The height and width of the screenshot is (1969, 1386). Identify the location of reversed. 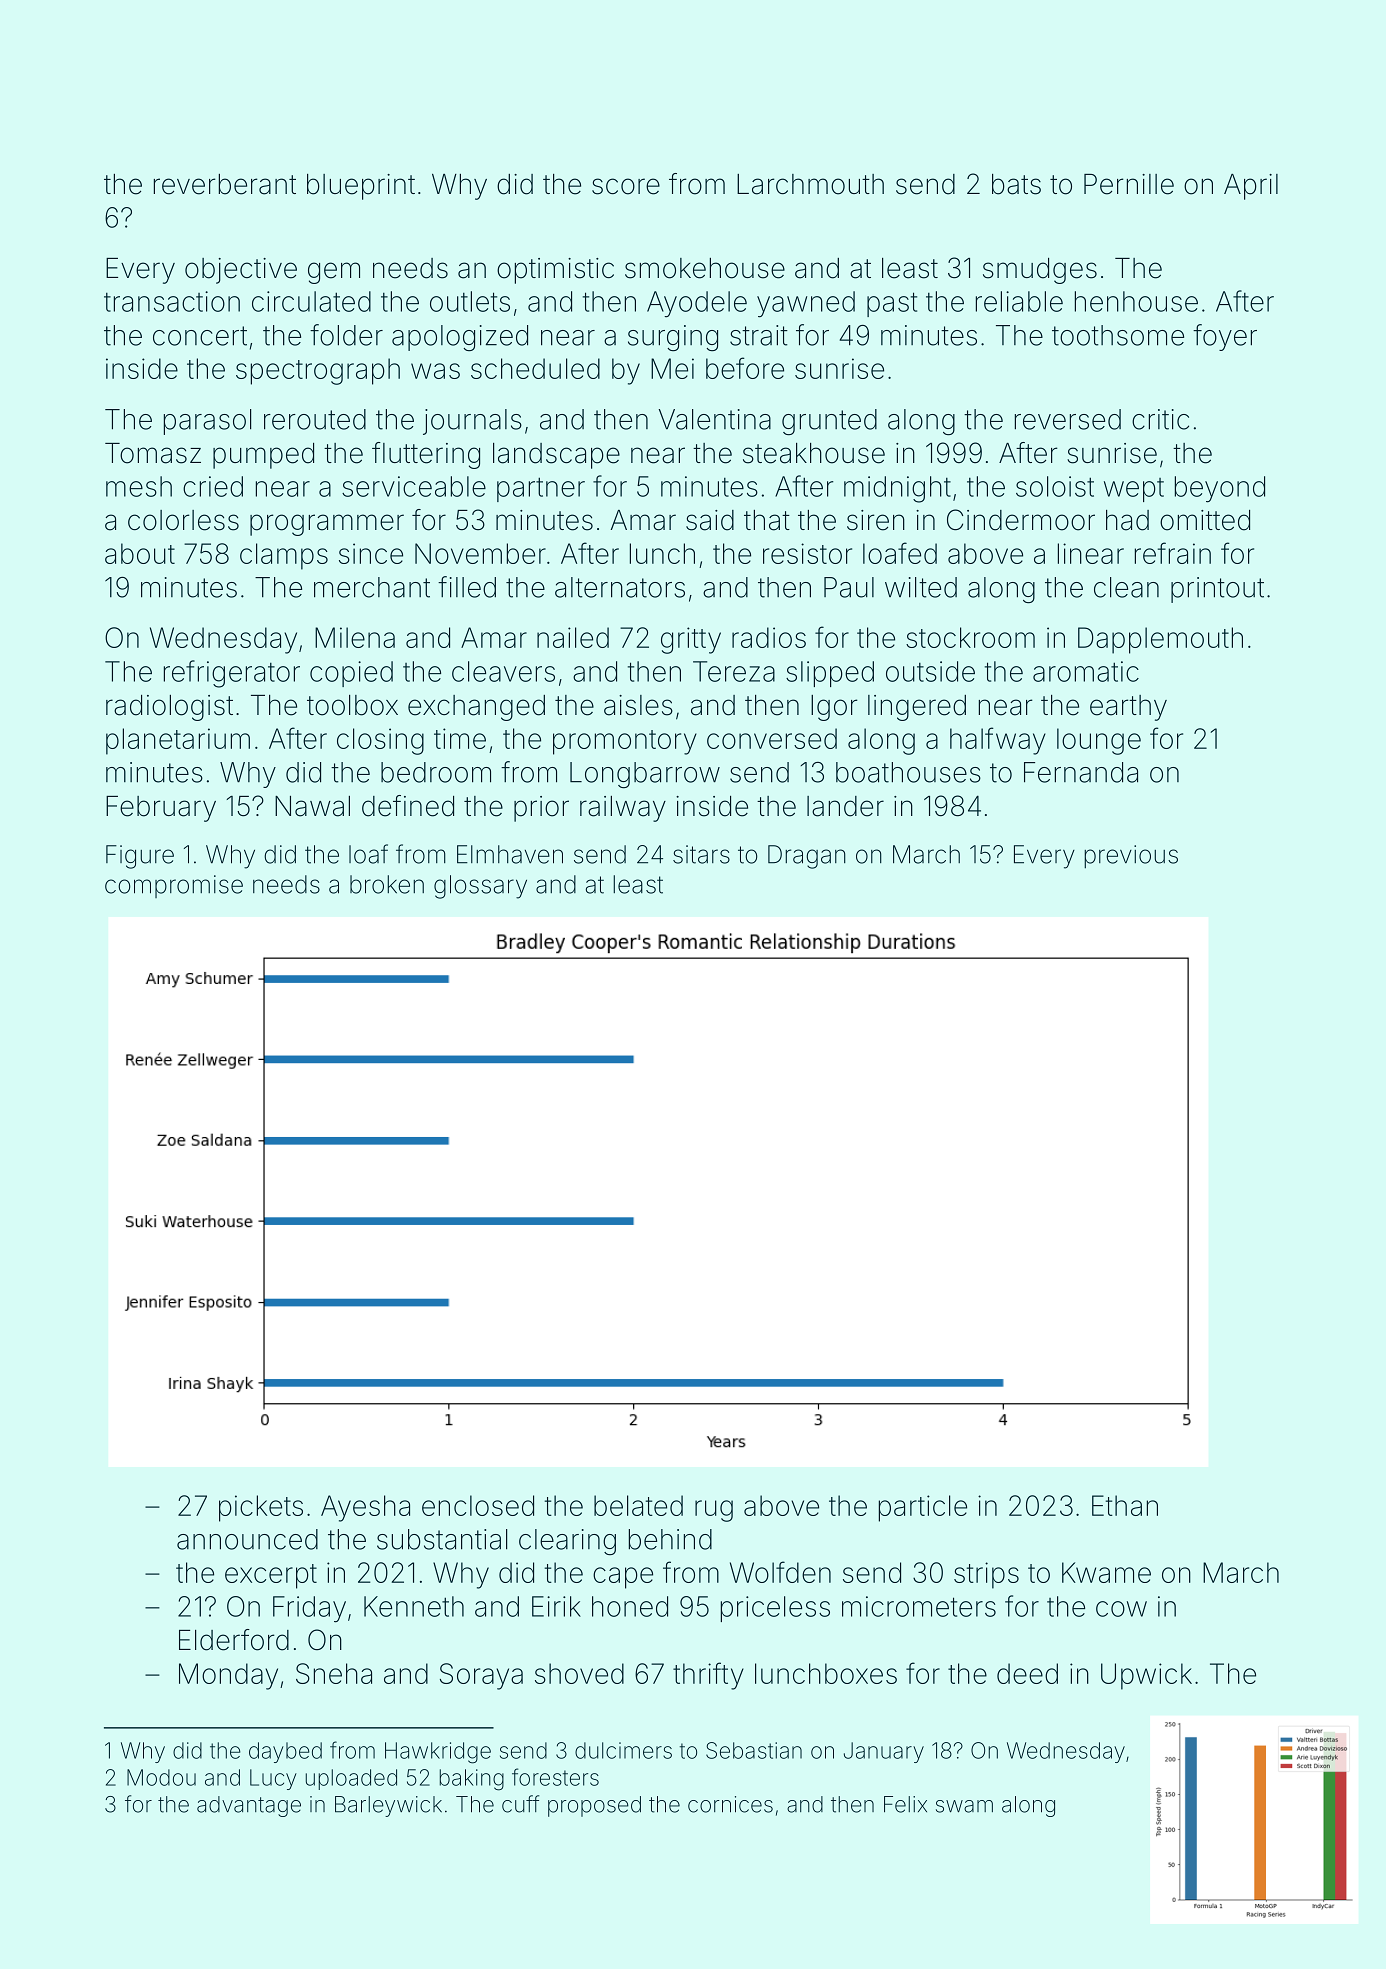
(1068, 419).
